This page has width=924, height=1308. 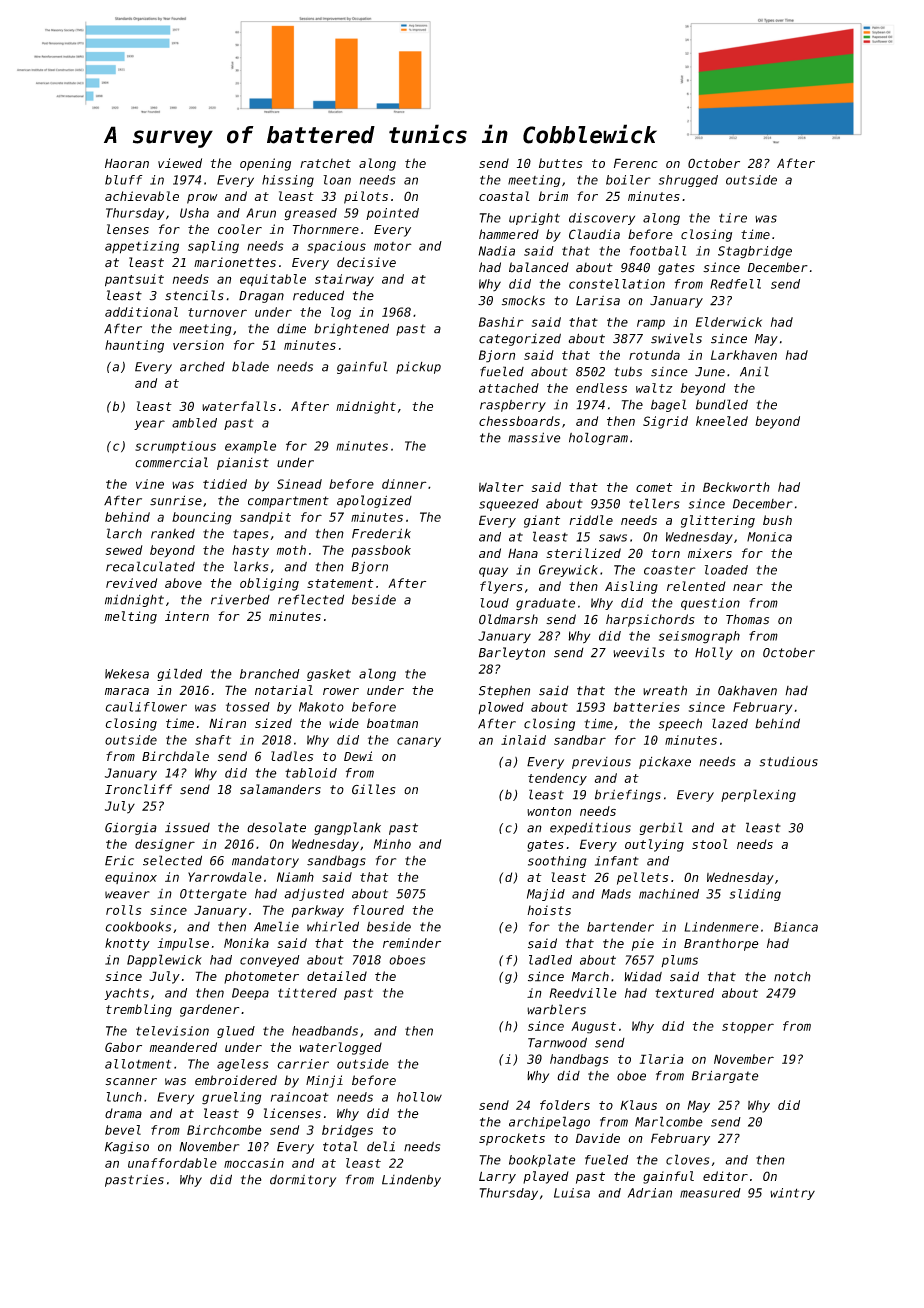 What do you see at coordinates (726, 570) in the page?
I see `loaded` at bounding box center [726, 570].
